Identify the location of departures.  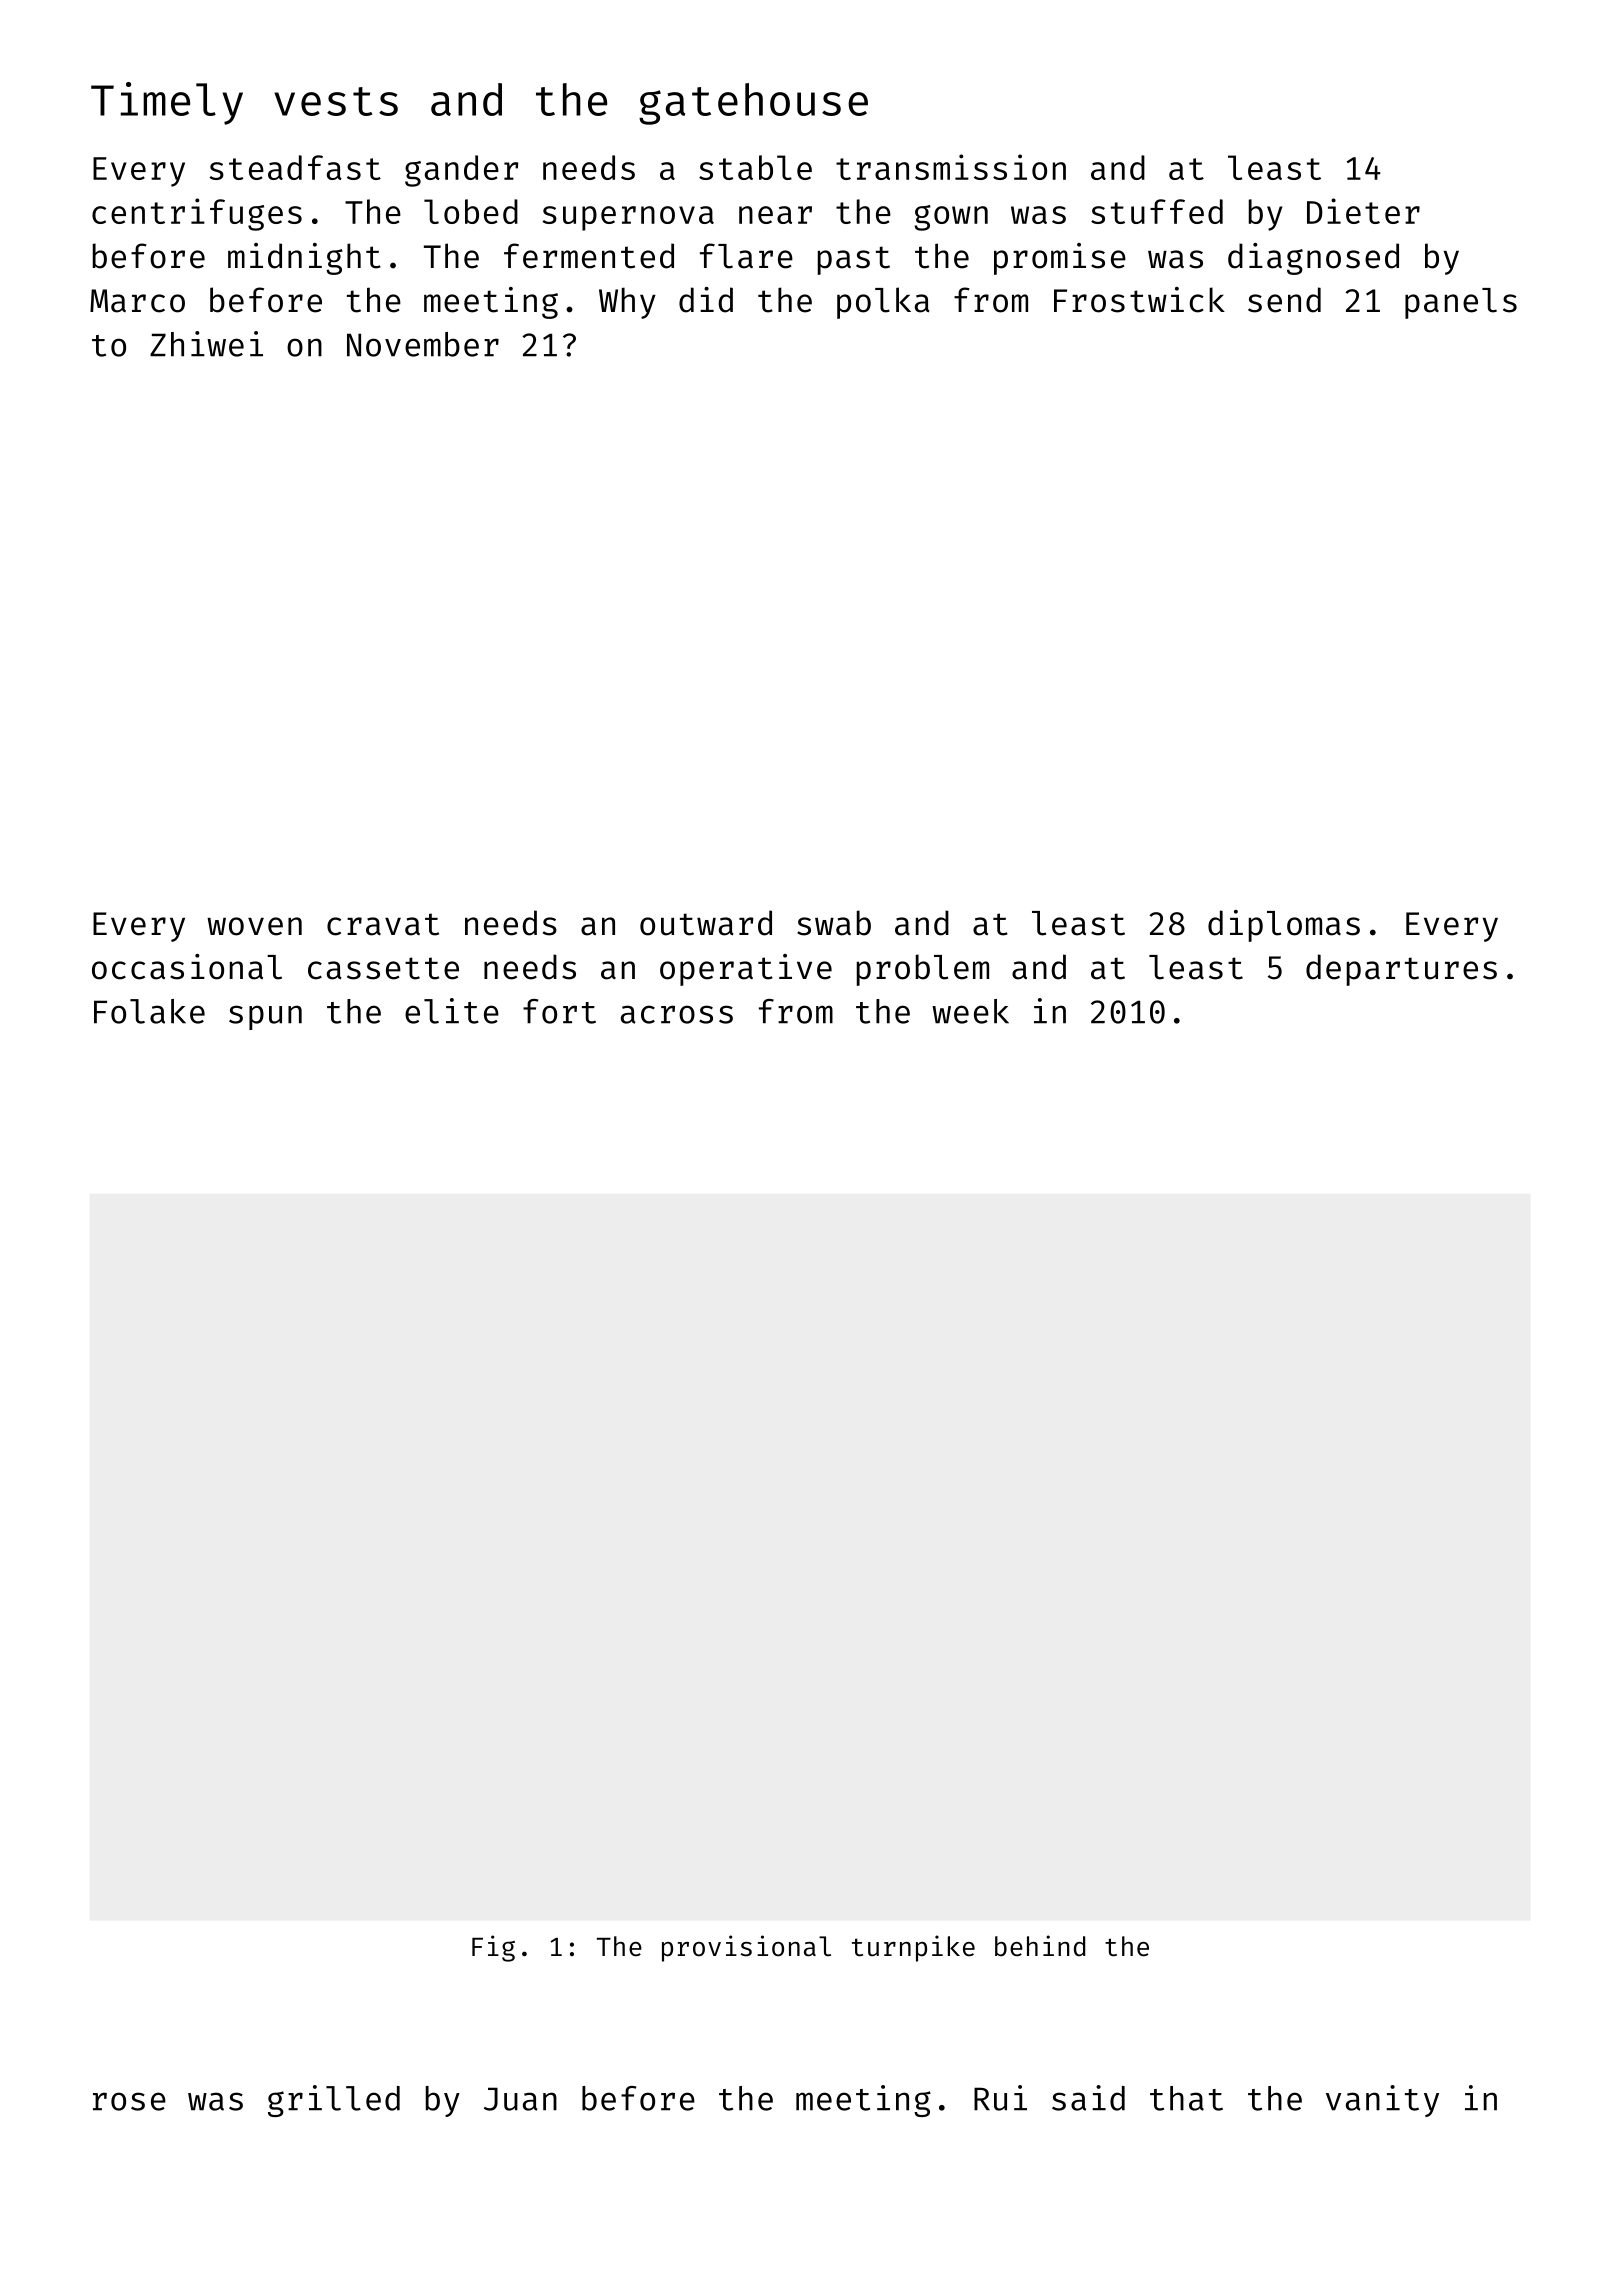
(1401, 970).
